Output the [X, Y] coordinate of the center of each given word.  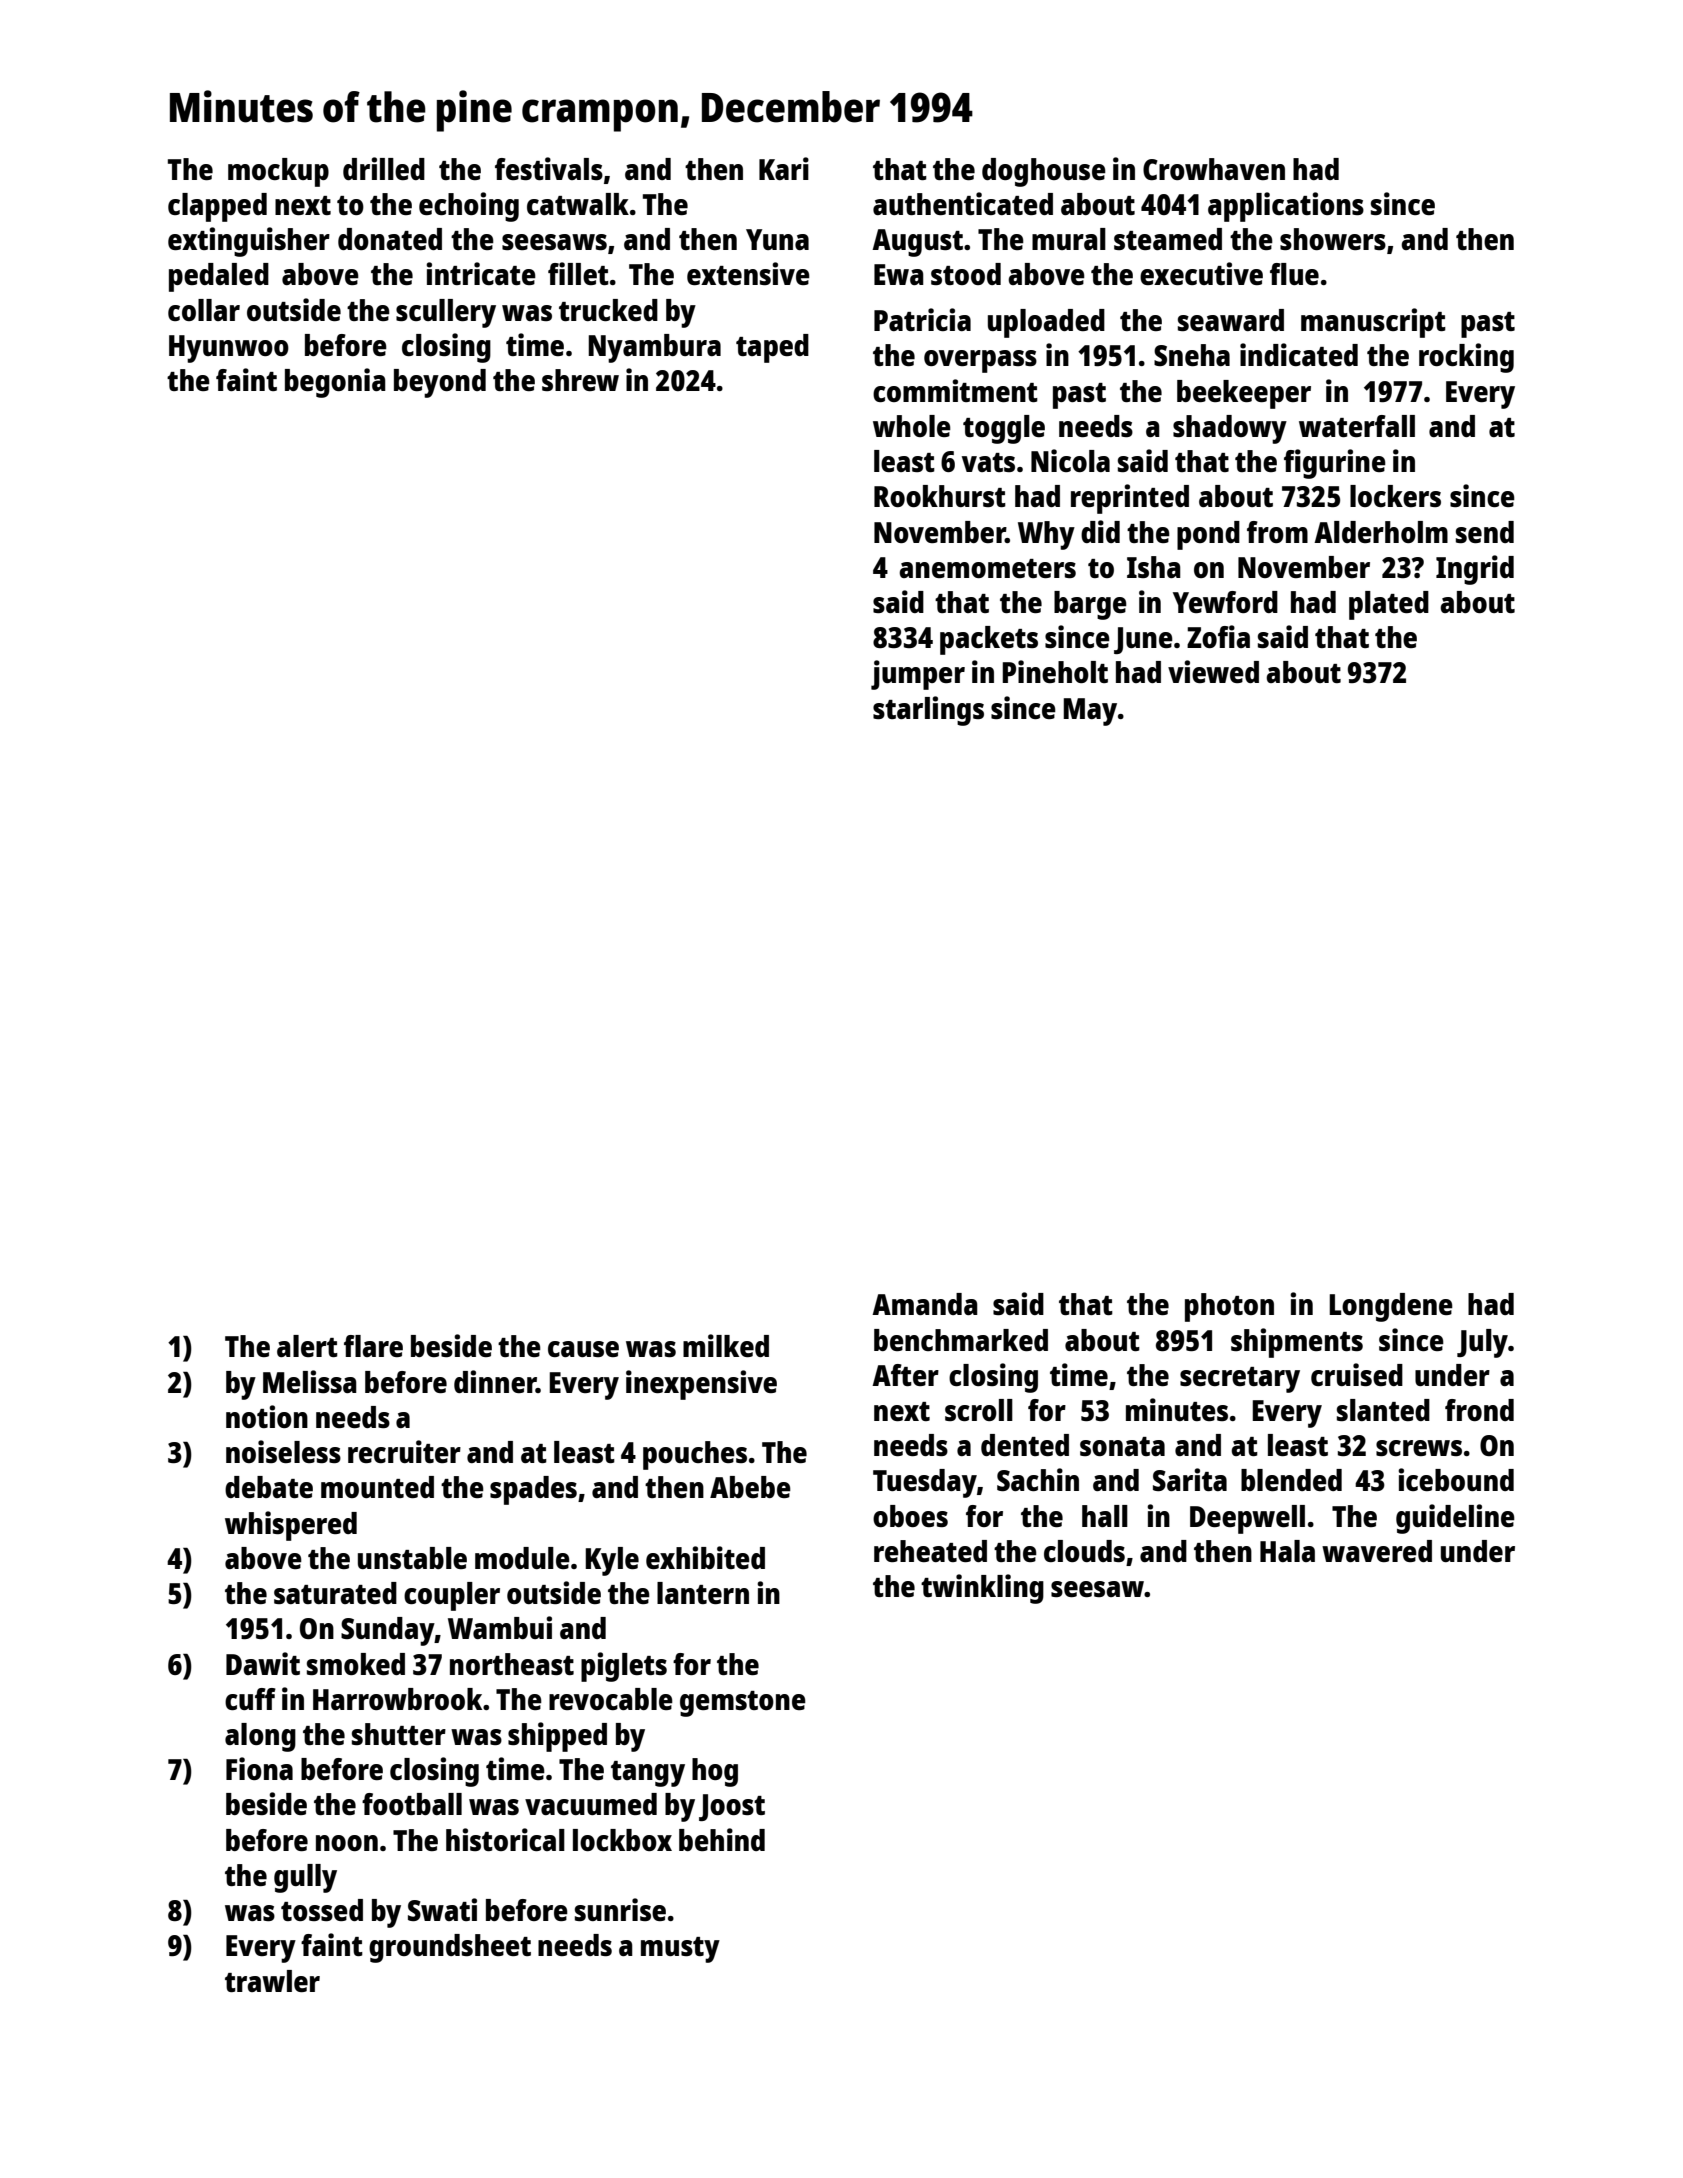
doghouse [1044, 172]
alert [307, 1346]
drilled [384, 168]
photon [1229, 1307]
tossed [322, 1910]
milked [726, 1345]
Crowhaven [1214, 169]
